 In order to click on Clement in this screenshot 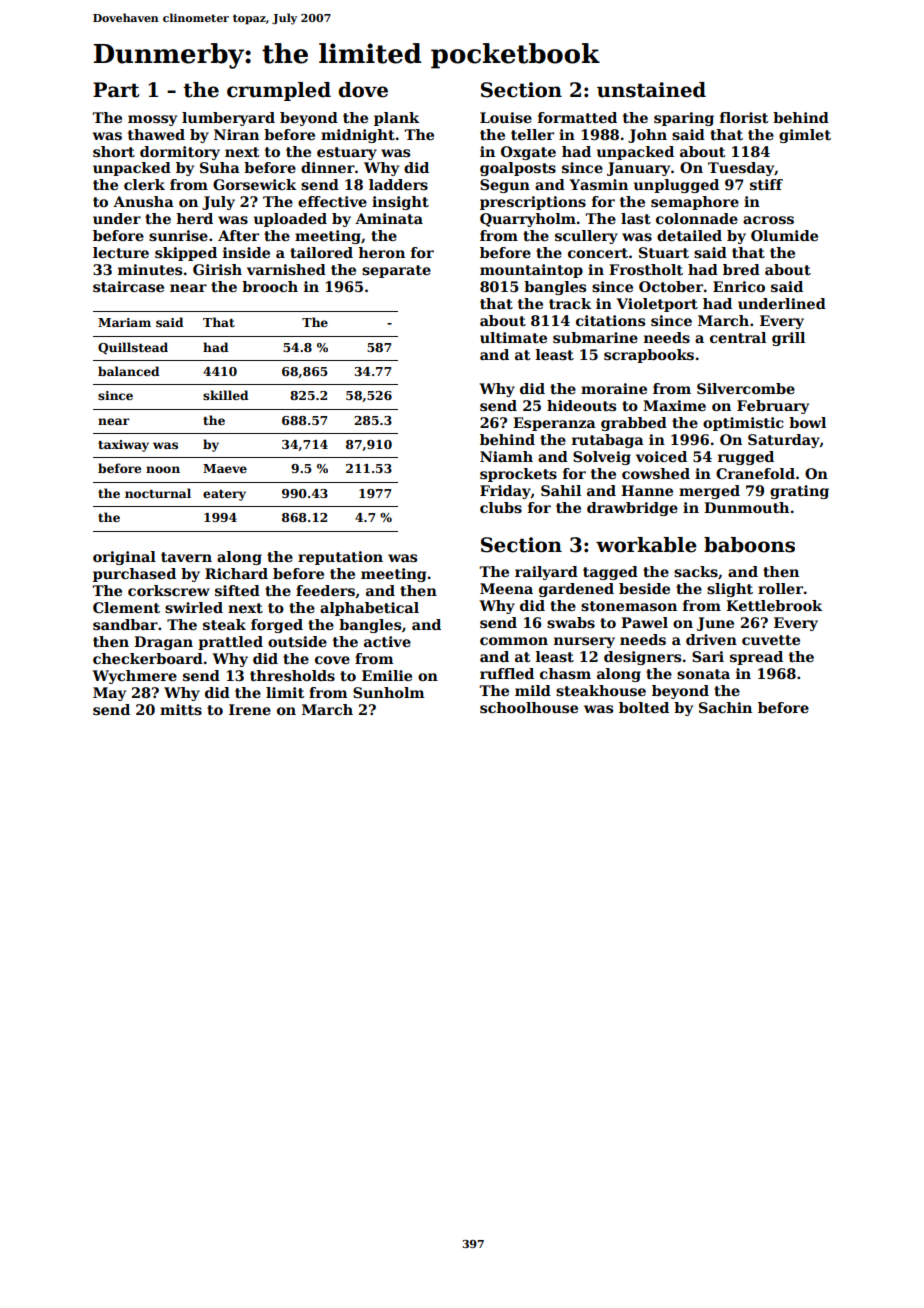, I will do `click(126, 607)`.
